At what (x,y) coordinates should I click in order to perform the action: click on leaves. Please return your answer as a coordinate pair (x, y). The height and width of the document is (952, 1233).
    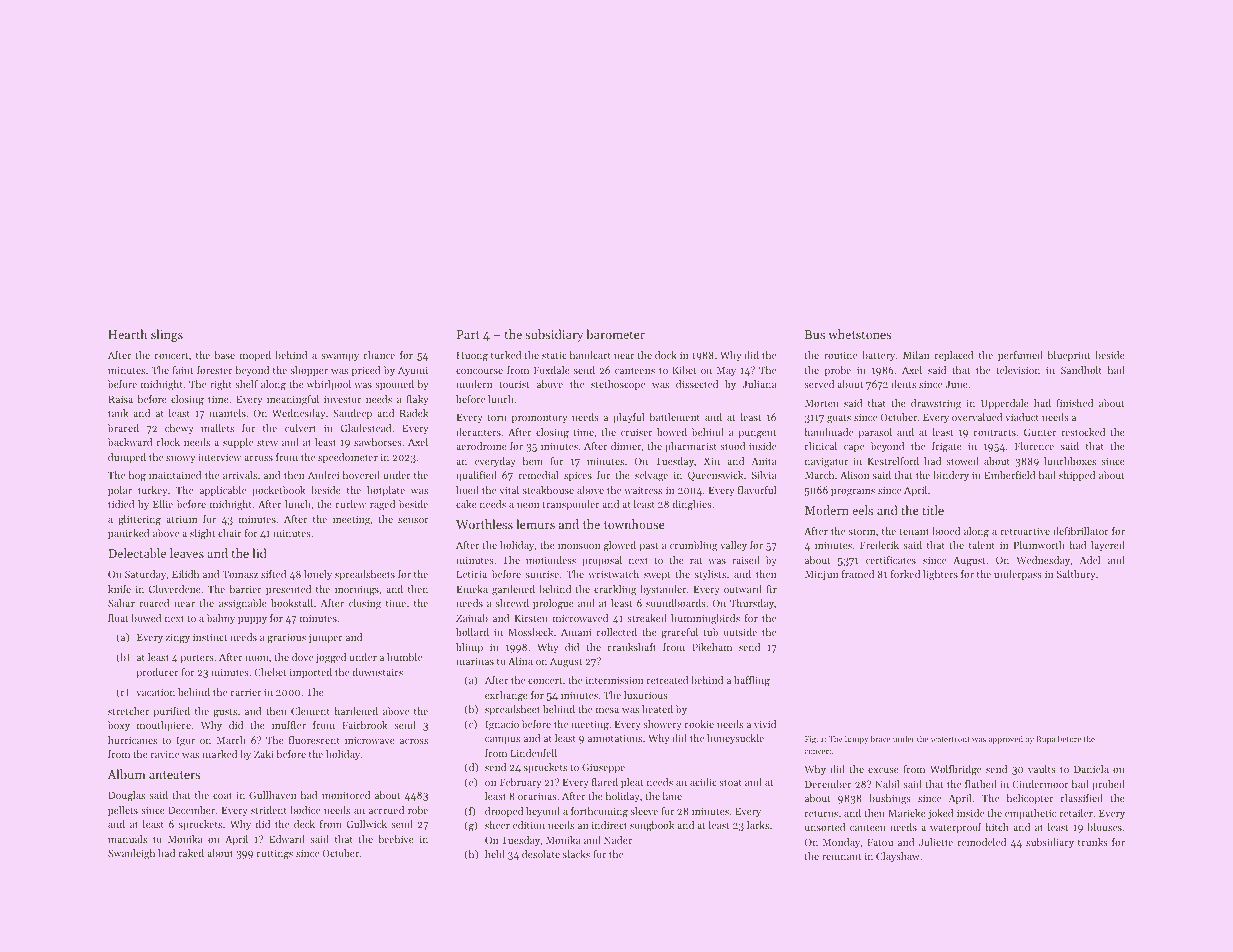
    Looking at the image, I should click on (187, 553).
